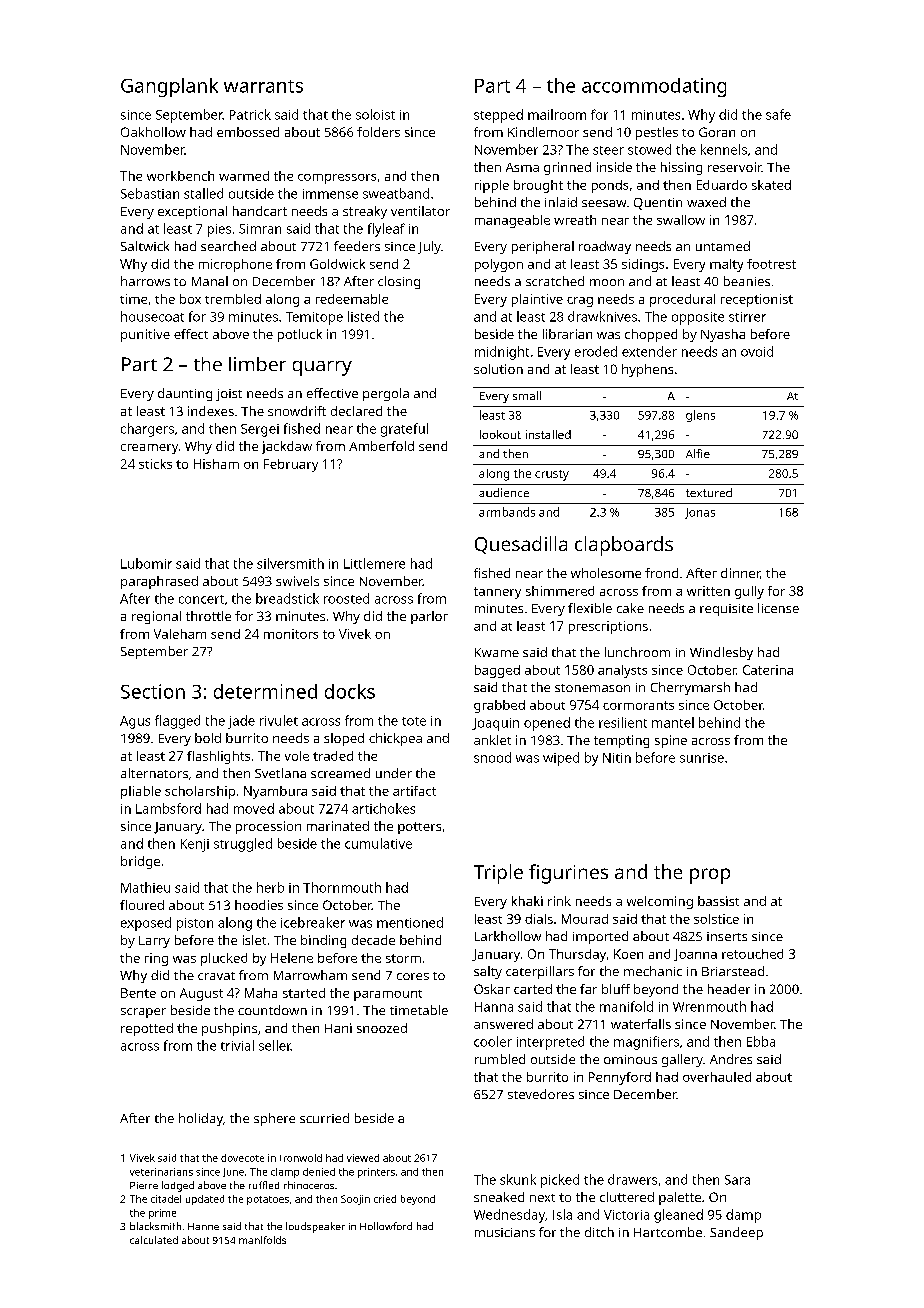  Describe the element at coordinates (154, 1240) in the document. I see `calculated` at that location.
